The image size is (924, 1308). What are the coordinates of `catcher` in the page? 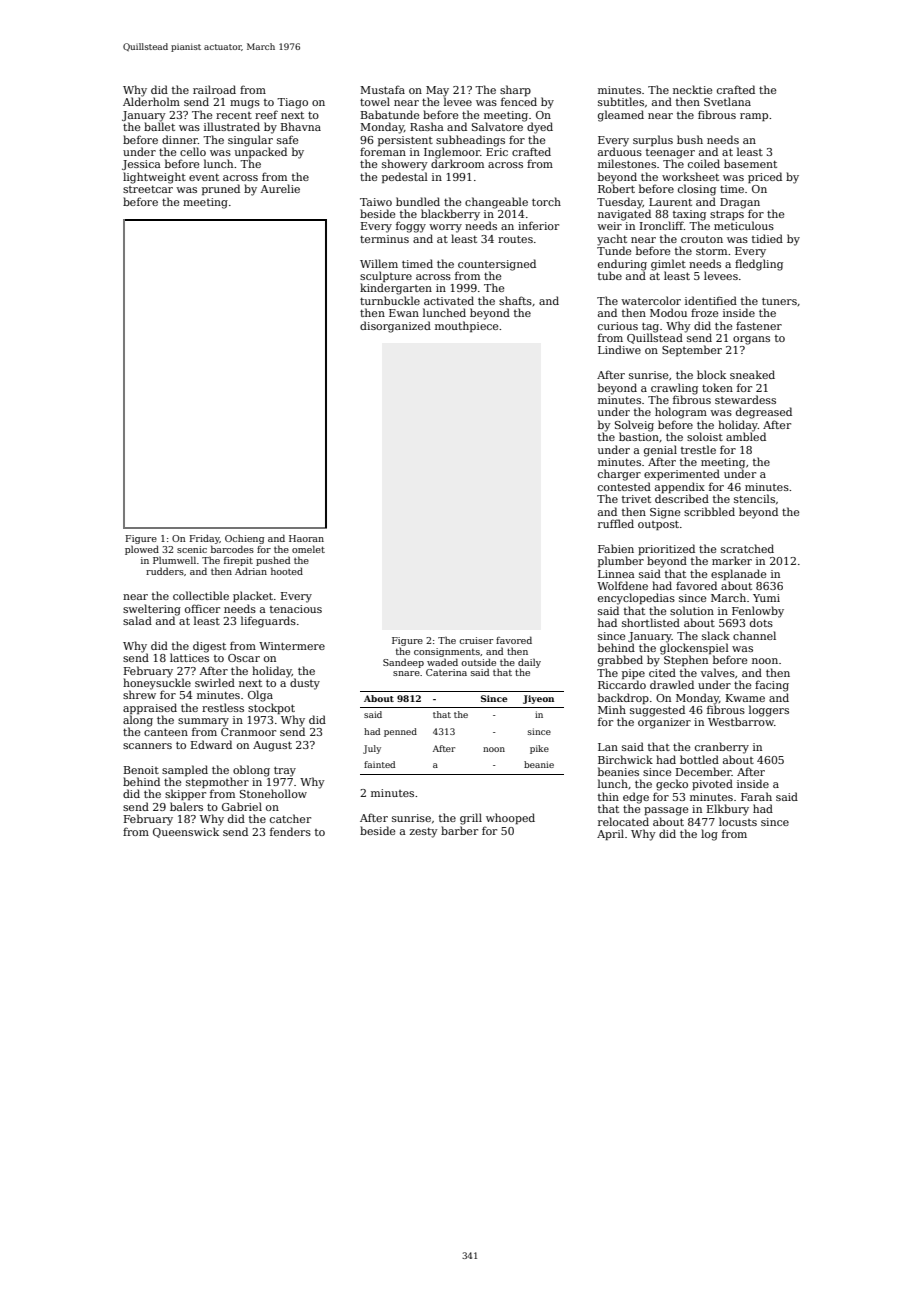 It's located at (290, 818).
